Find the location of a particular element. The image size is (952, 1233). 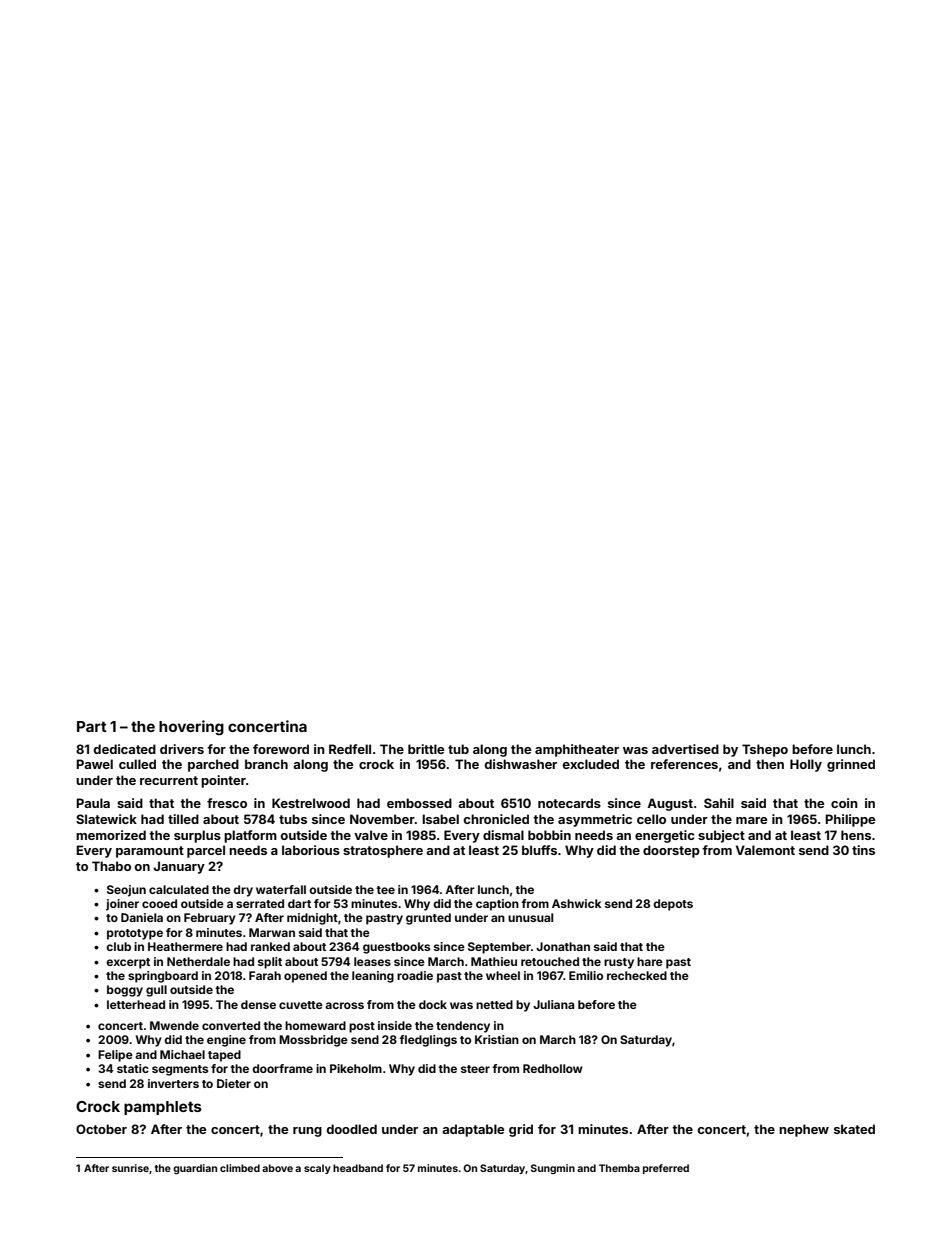

memorized is located at coordinates (111, 835).
